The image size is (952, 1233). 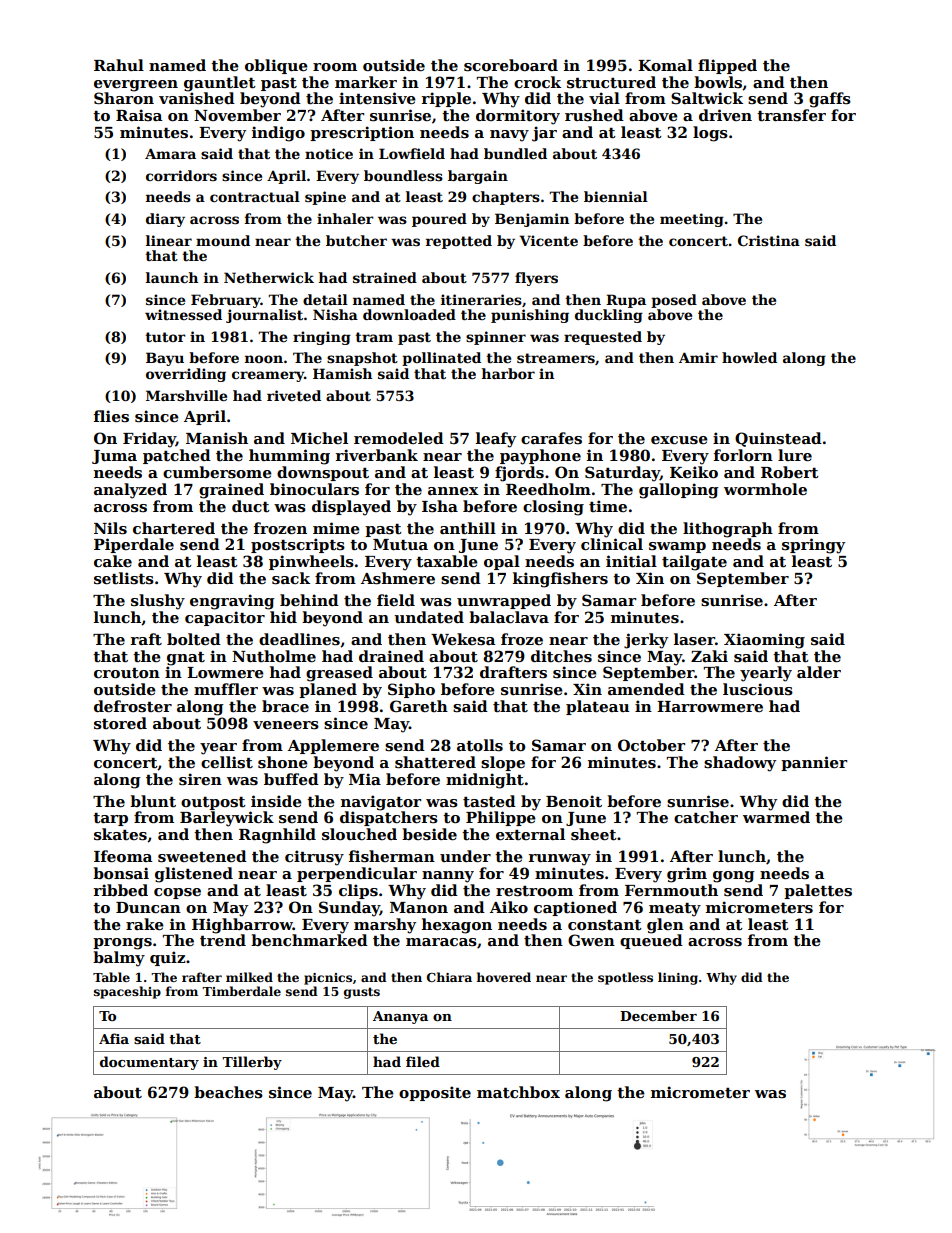 What do you see at coordinates (269, 277) in the document?
I see `Netherwick` at bounding box center [269, 277].
